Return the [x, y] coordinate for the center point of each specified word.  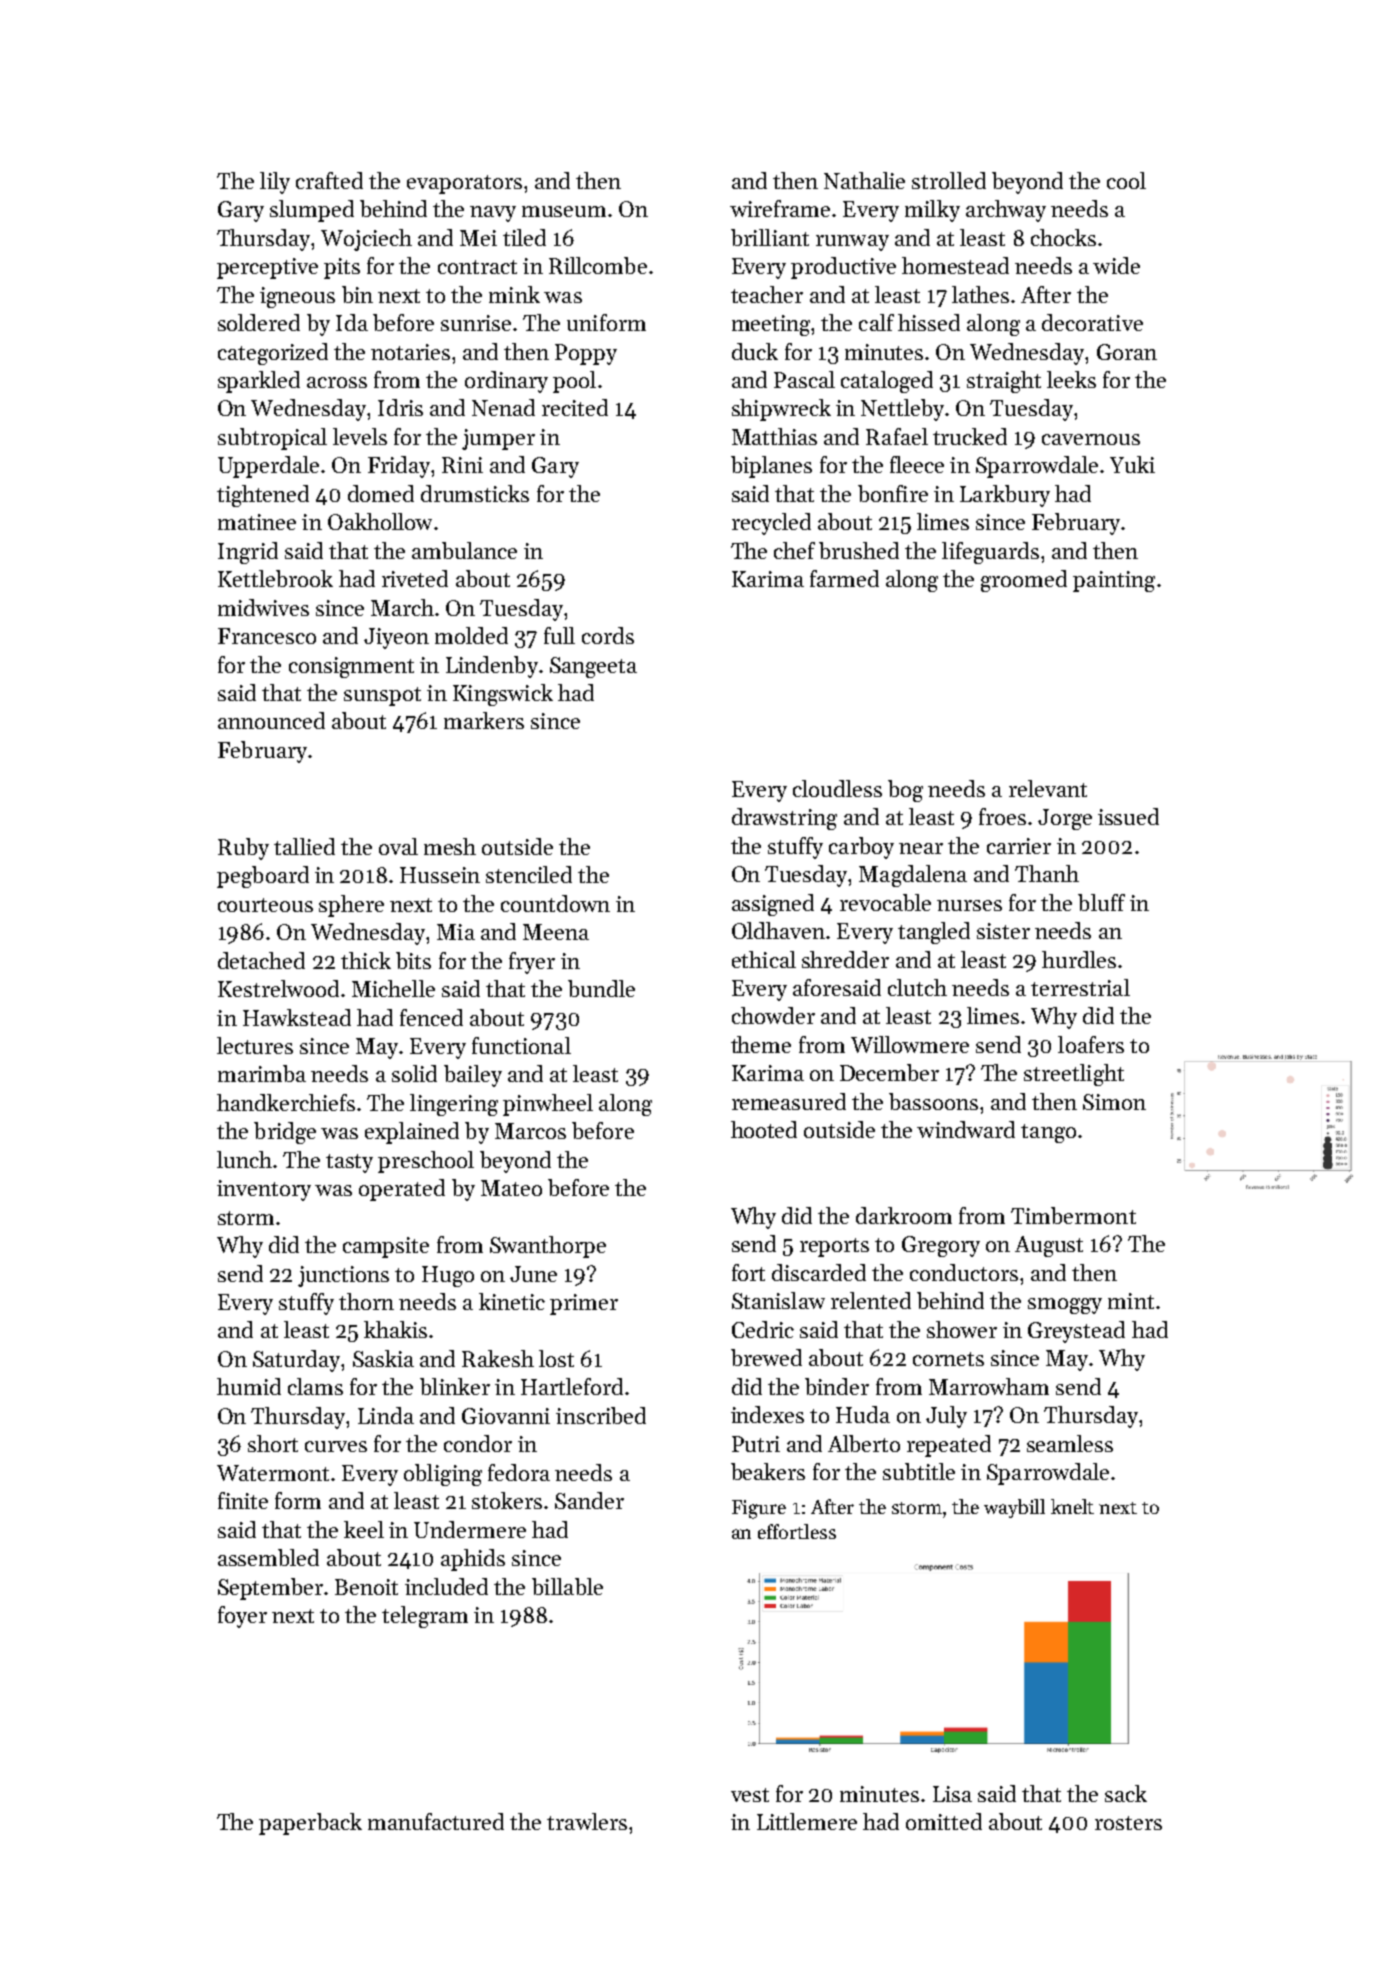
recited [575, 407]
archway [1006, 211]
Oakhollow [380, 521]
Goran [1127, 352]
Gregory [941, 1246]
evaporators [464, 184]
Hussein [440, 875]
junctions [343, 1276]
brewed [766, 1357]
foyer [242, 1617]
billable [567, 1586]
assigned [773, 905]
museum [564, 211]
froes [1002, 816]
